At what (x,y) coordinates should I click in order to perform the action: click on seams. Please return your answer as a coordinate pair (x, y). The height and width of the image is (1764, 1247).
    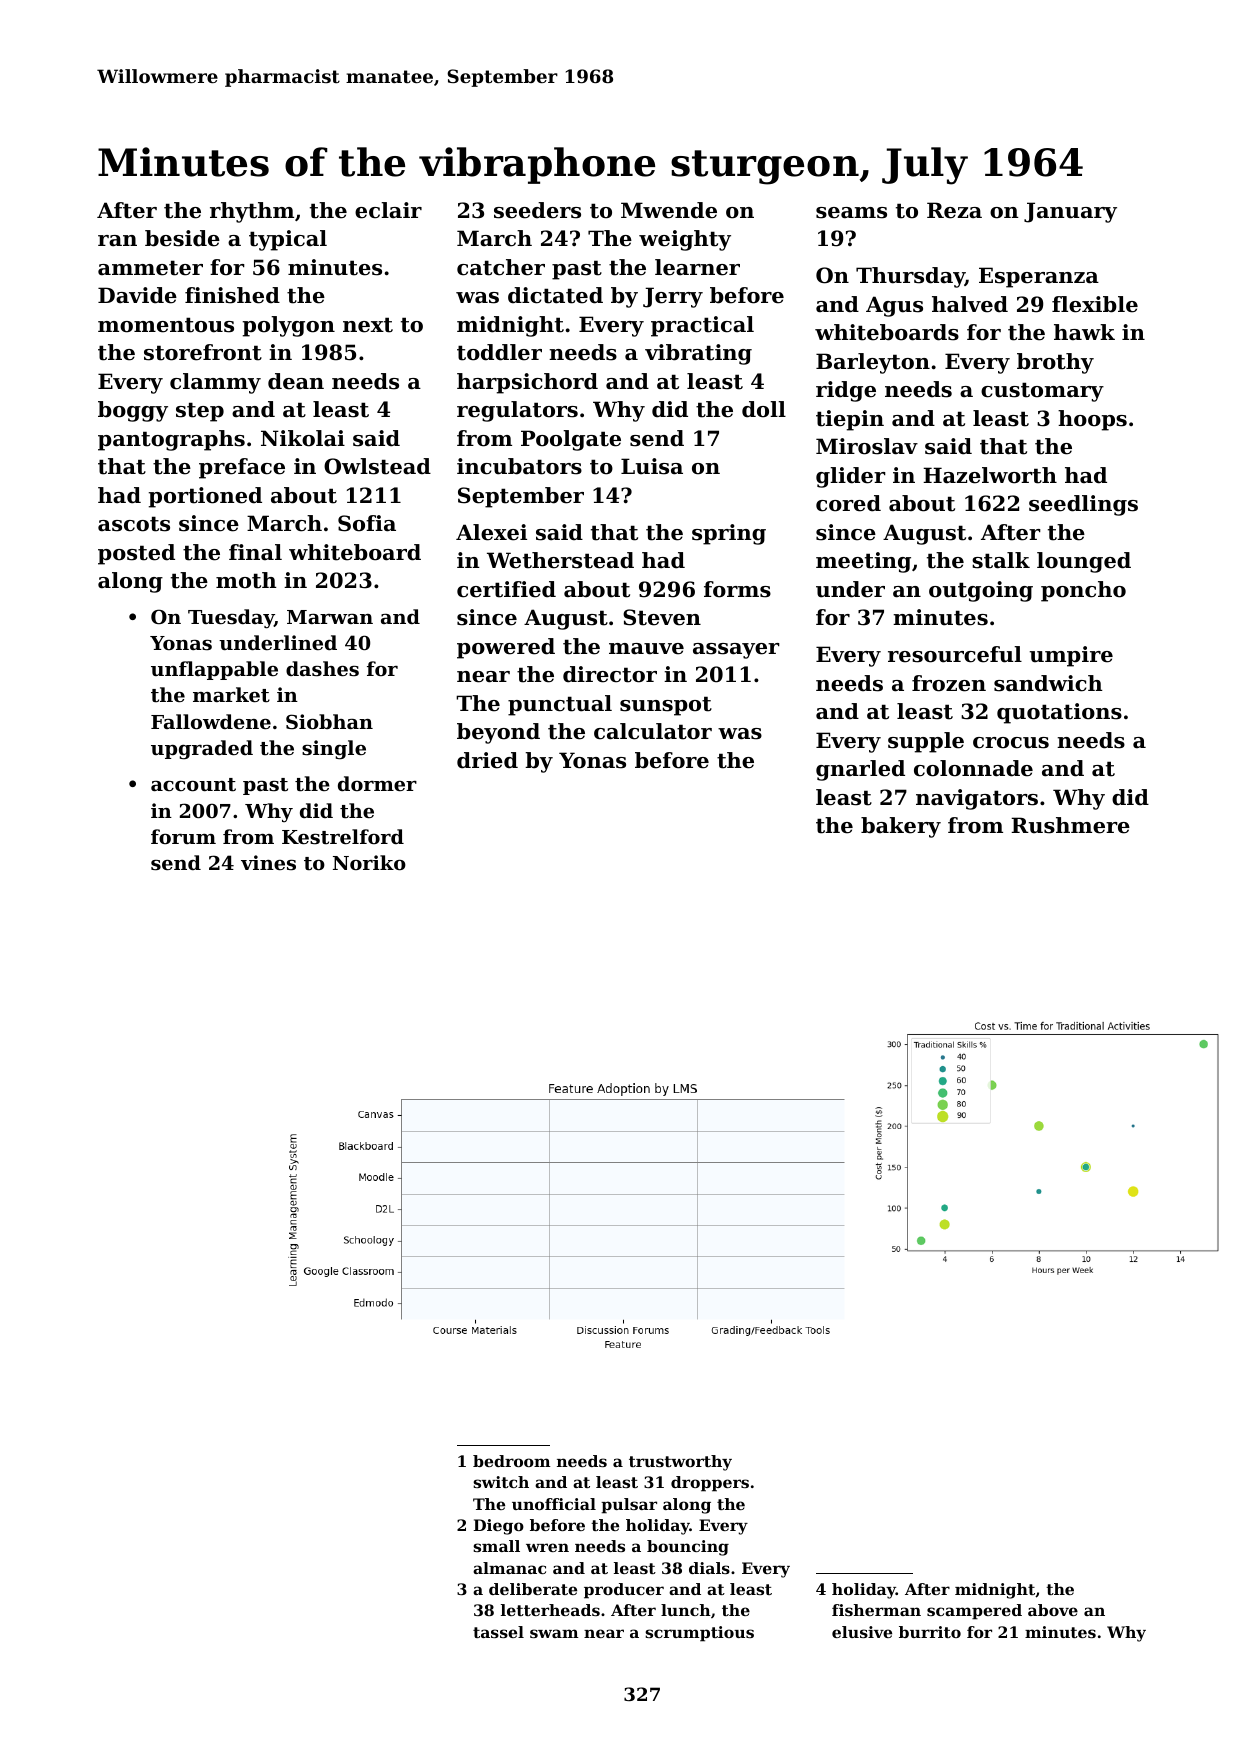
    Looking at the image, I should click on (851, 213).
